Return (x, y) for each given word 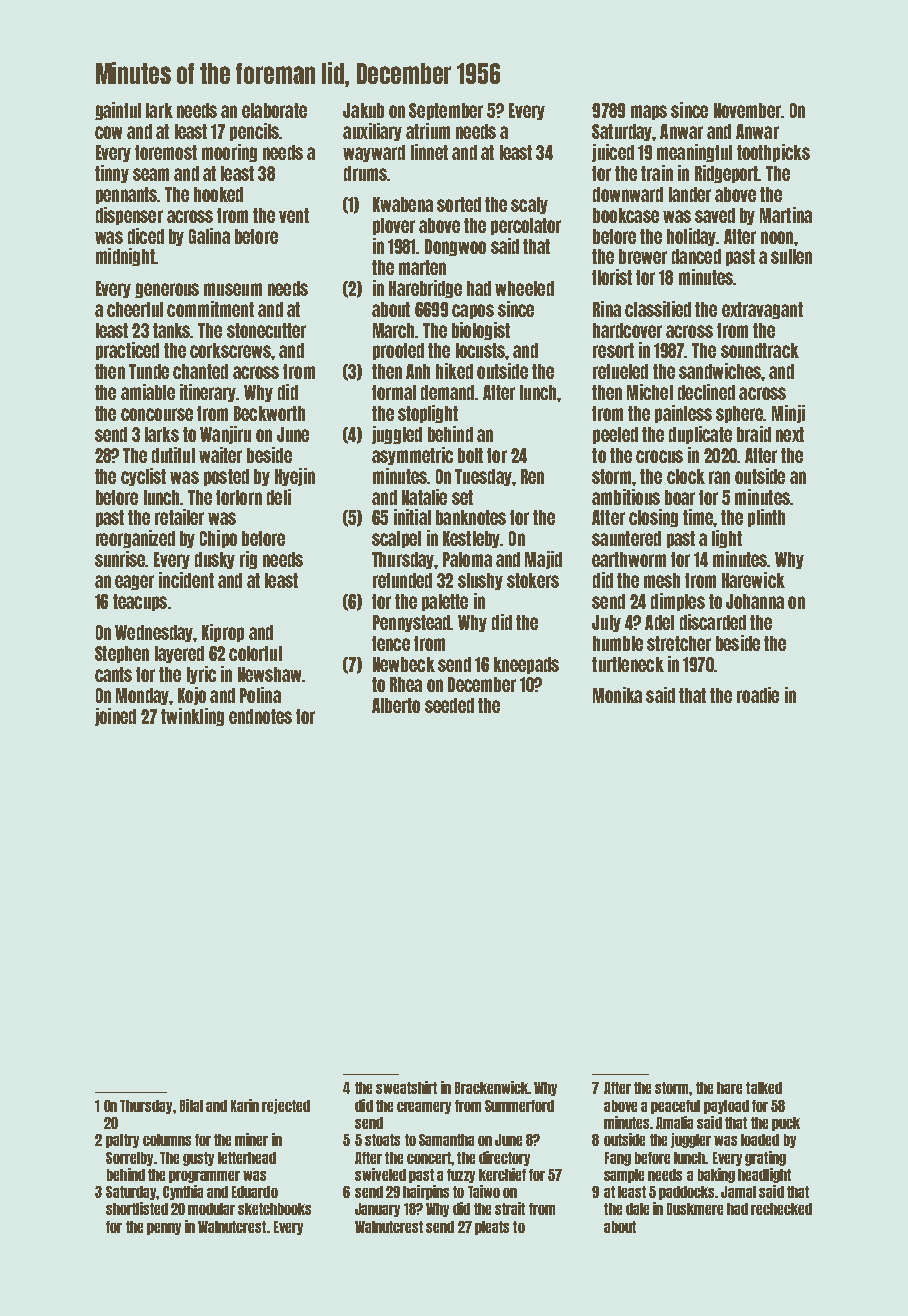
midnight (125, 257)
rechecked (781, 1209)
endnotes (260, 716)
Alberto (396, 705)
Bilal (191, 1105)
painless (683, 414)
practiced (127, 351)
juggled (397, 435)
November (747, 110)
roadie (758, 695)
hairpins (426, 1192)
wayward (374, 153)
